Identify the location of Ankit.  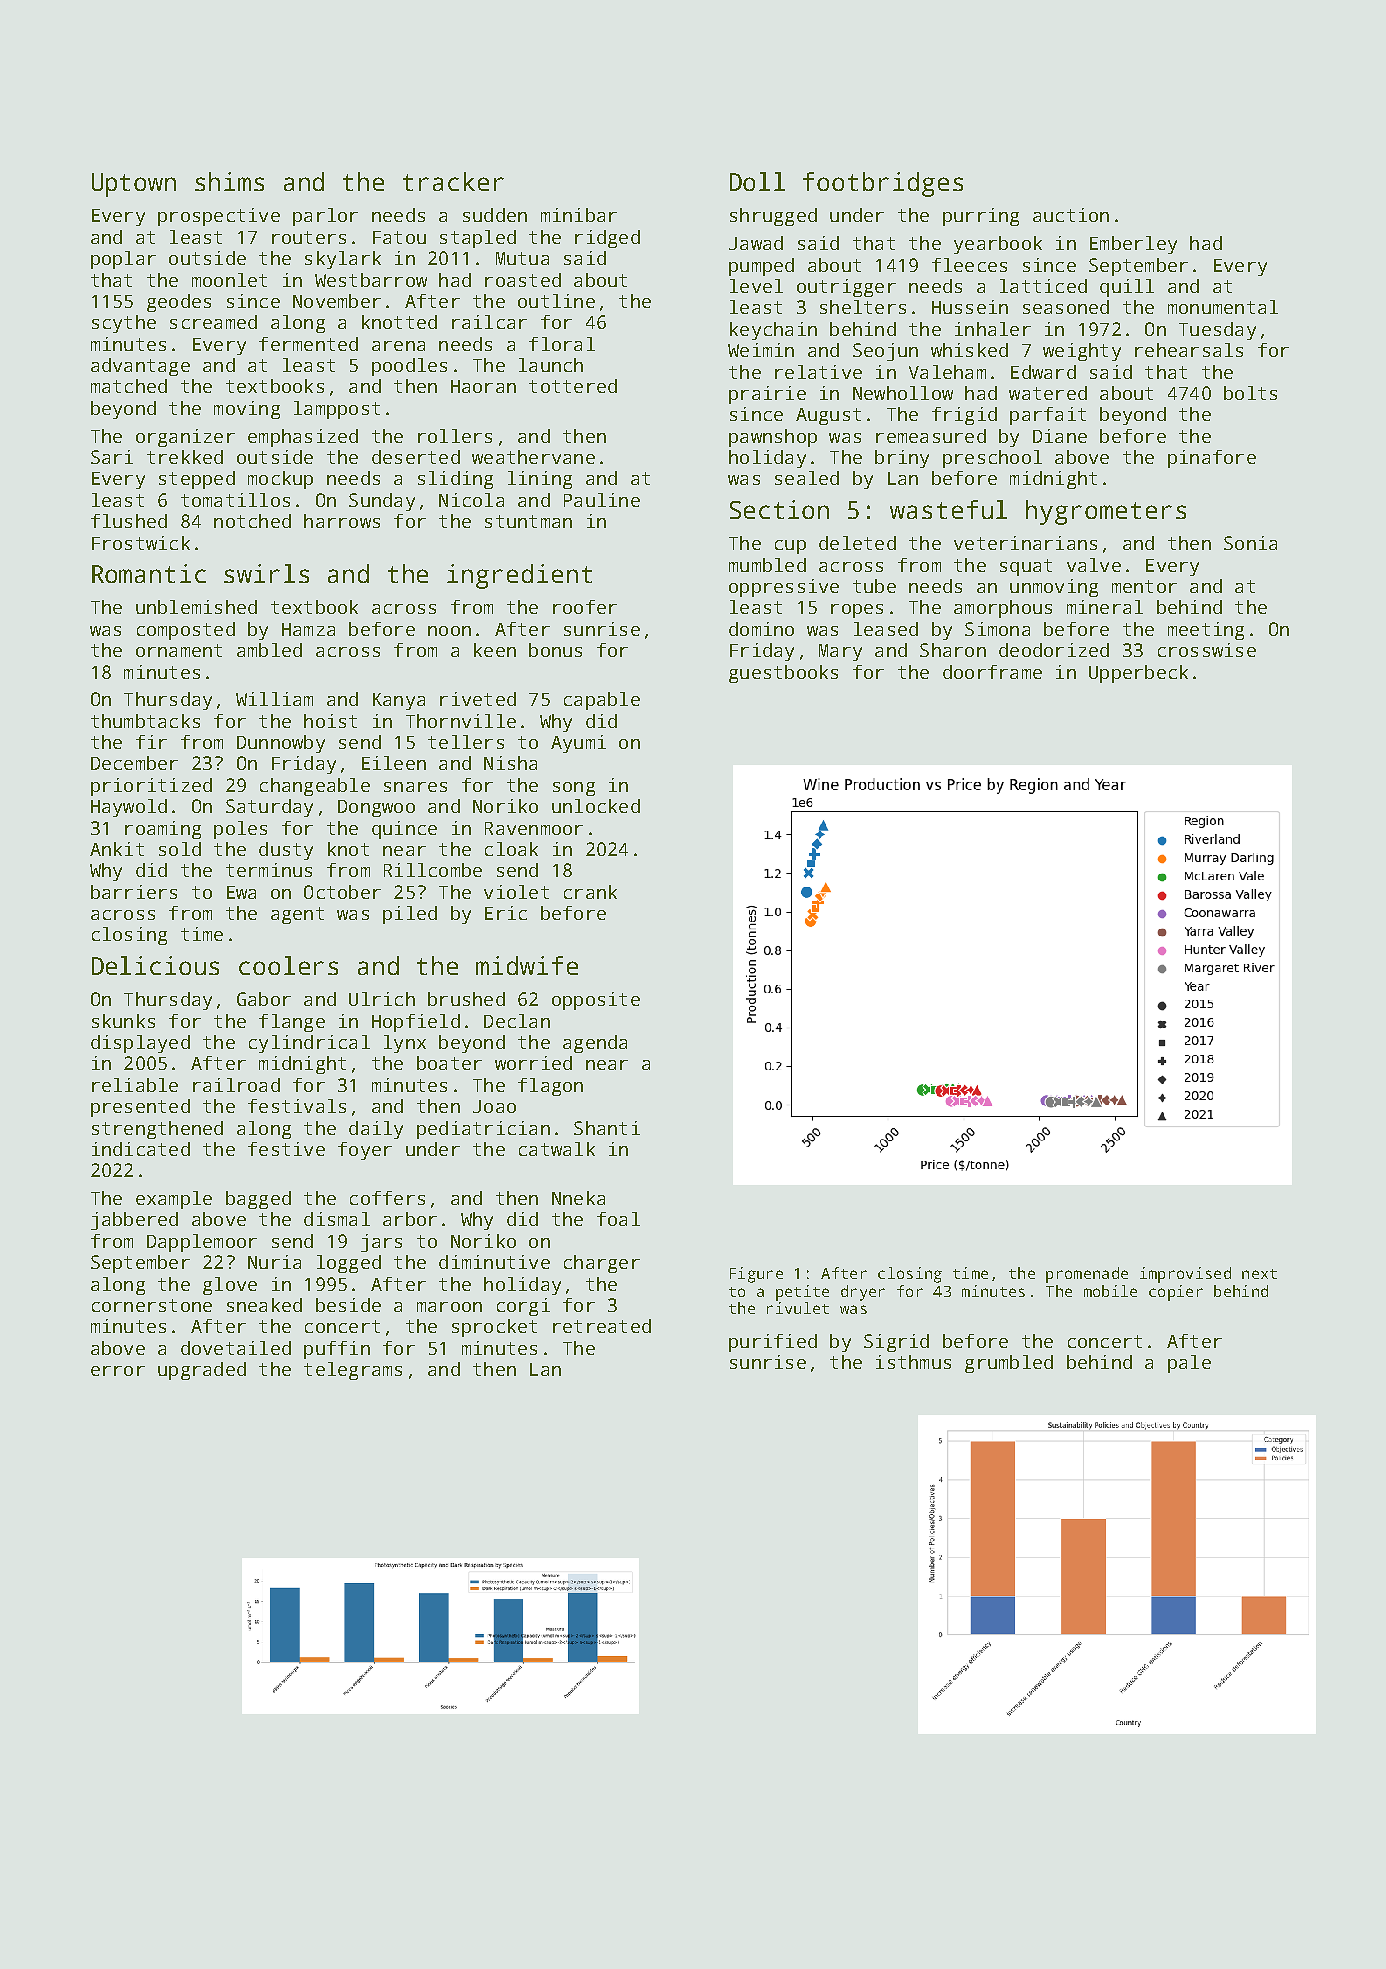
(117, 849).
